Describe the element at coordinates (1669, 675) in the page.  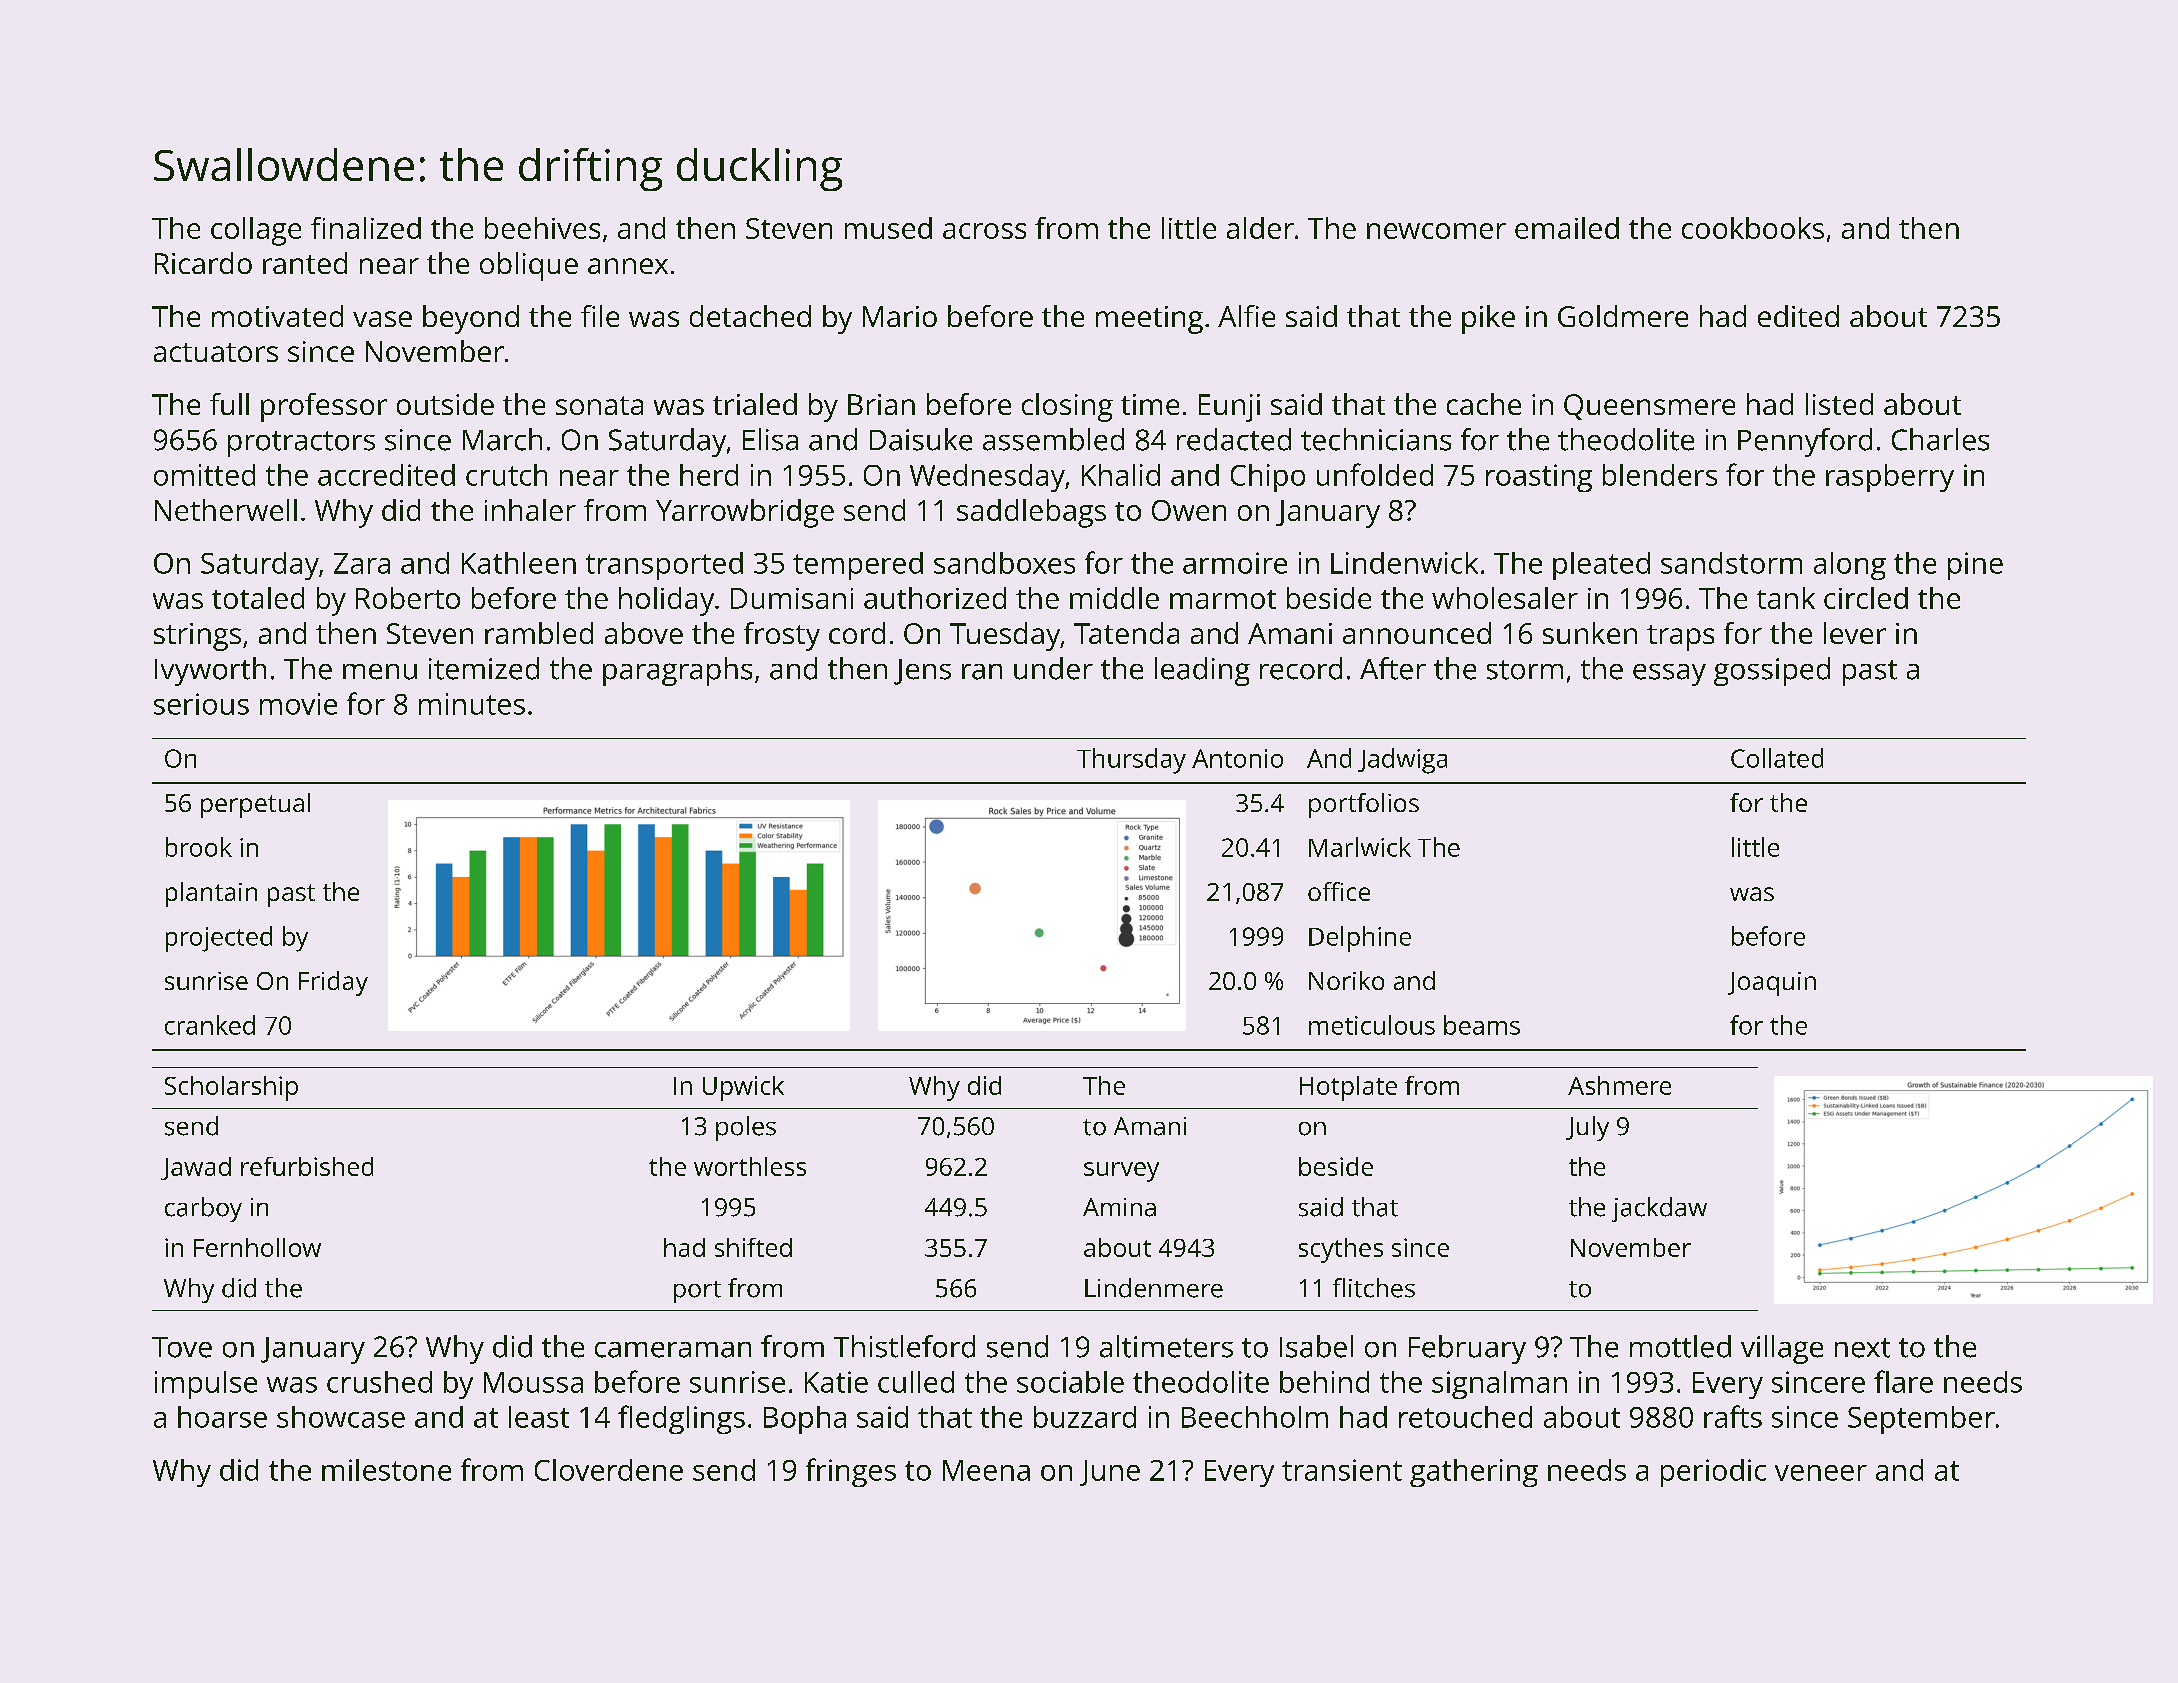
I see `essay` at that location.
